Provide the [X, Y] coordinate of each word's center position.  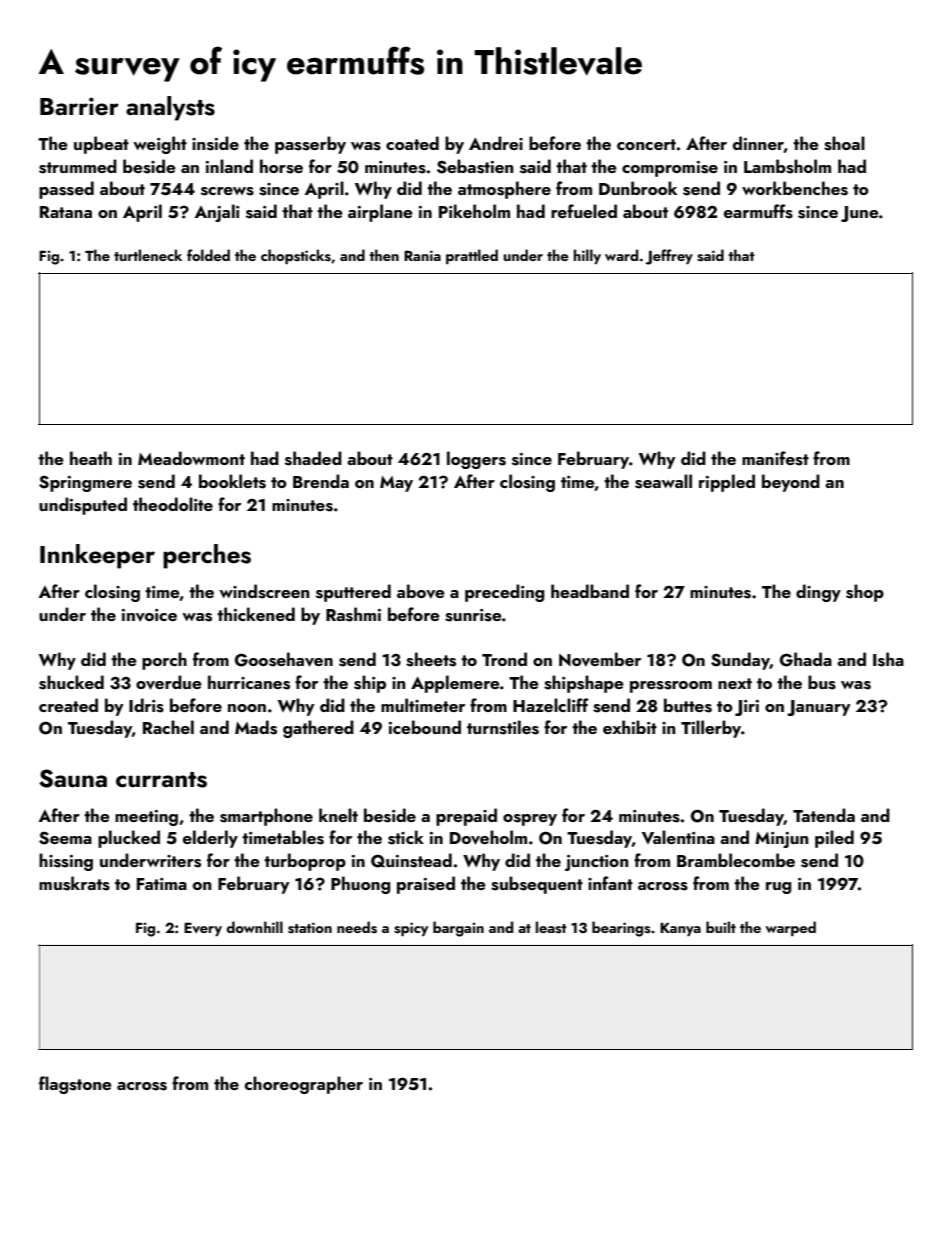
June [860, 214]
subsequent [537, 885]
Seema [65, 838]
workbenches [795, 188]
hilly [587, 256]
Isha [888, 659]
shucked [71, 682]
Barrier [79, 106]
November [600, 659]
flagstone [75, 1085]
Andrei [496, 143]
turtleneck [148, 255]
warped [791, 928]
